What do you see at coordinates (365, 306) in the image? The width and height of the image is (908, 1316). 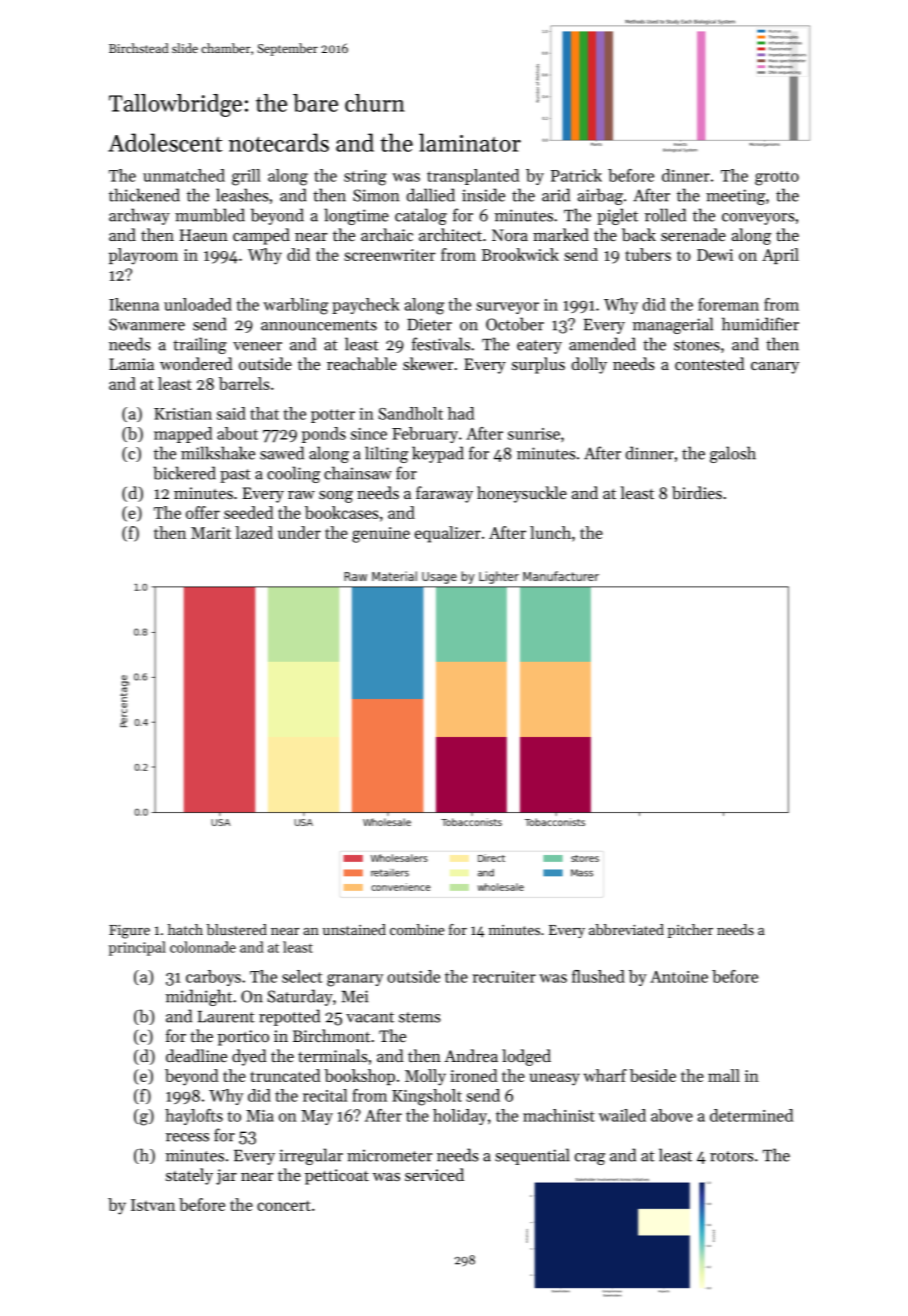 I see `paycheck` at bounding box center [365, 306].
